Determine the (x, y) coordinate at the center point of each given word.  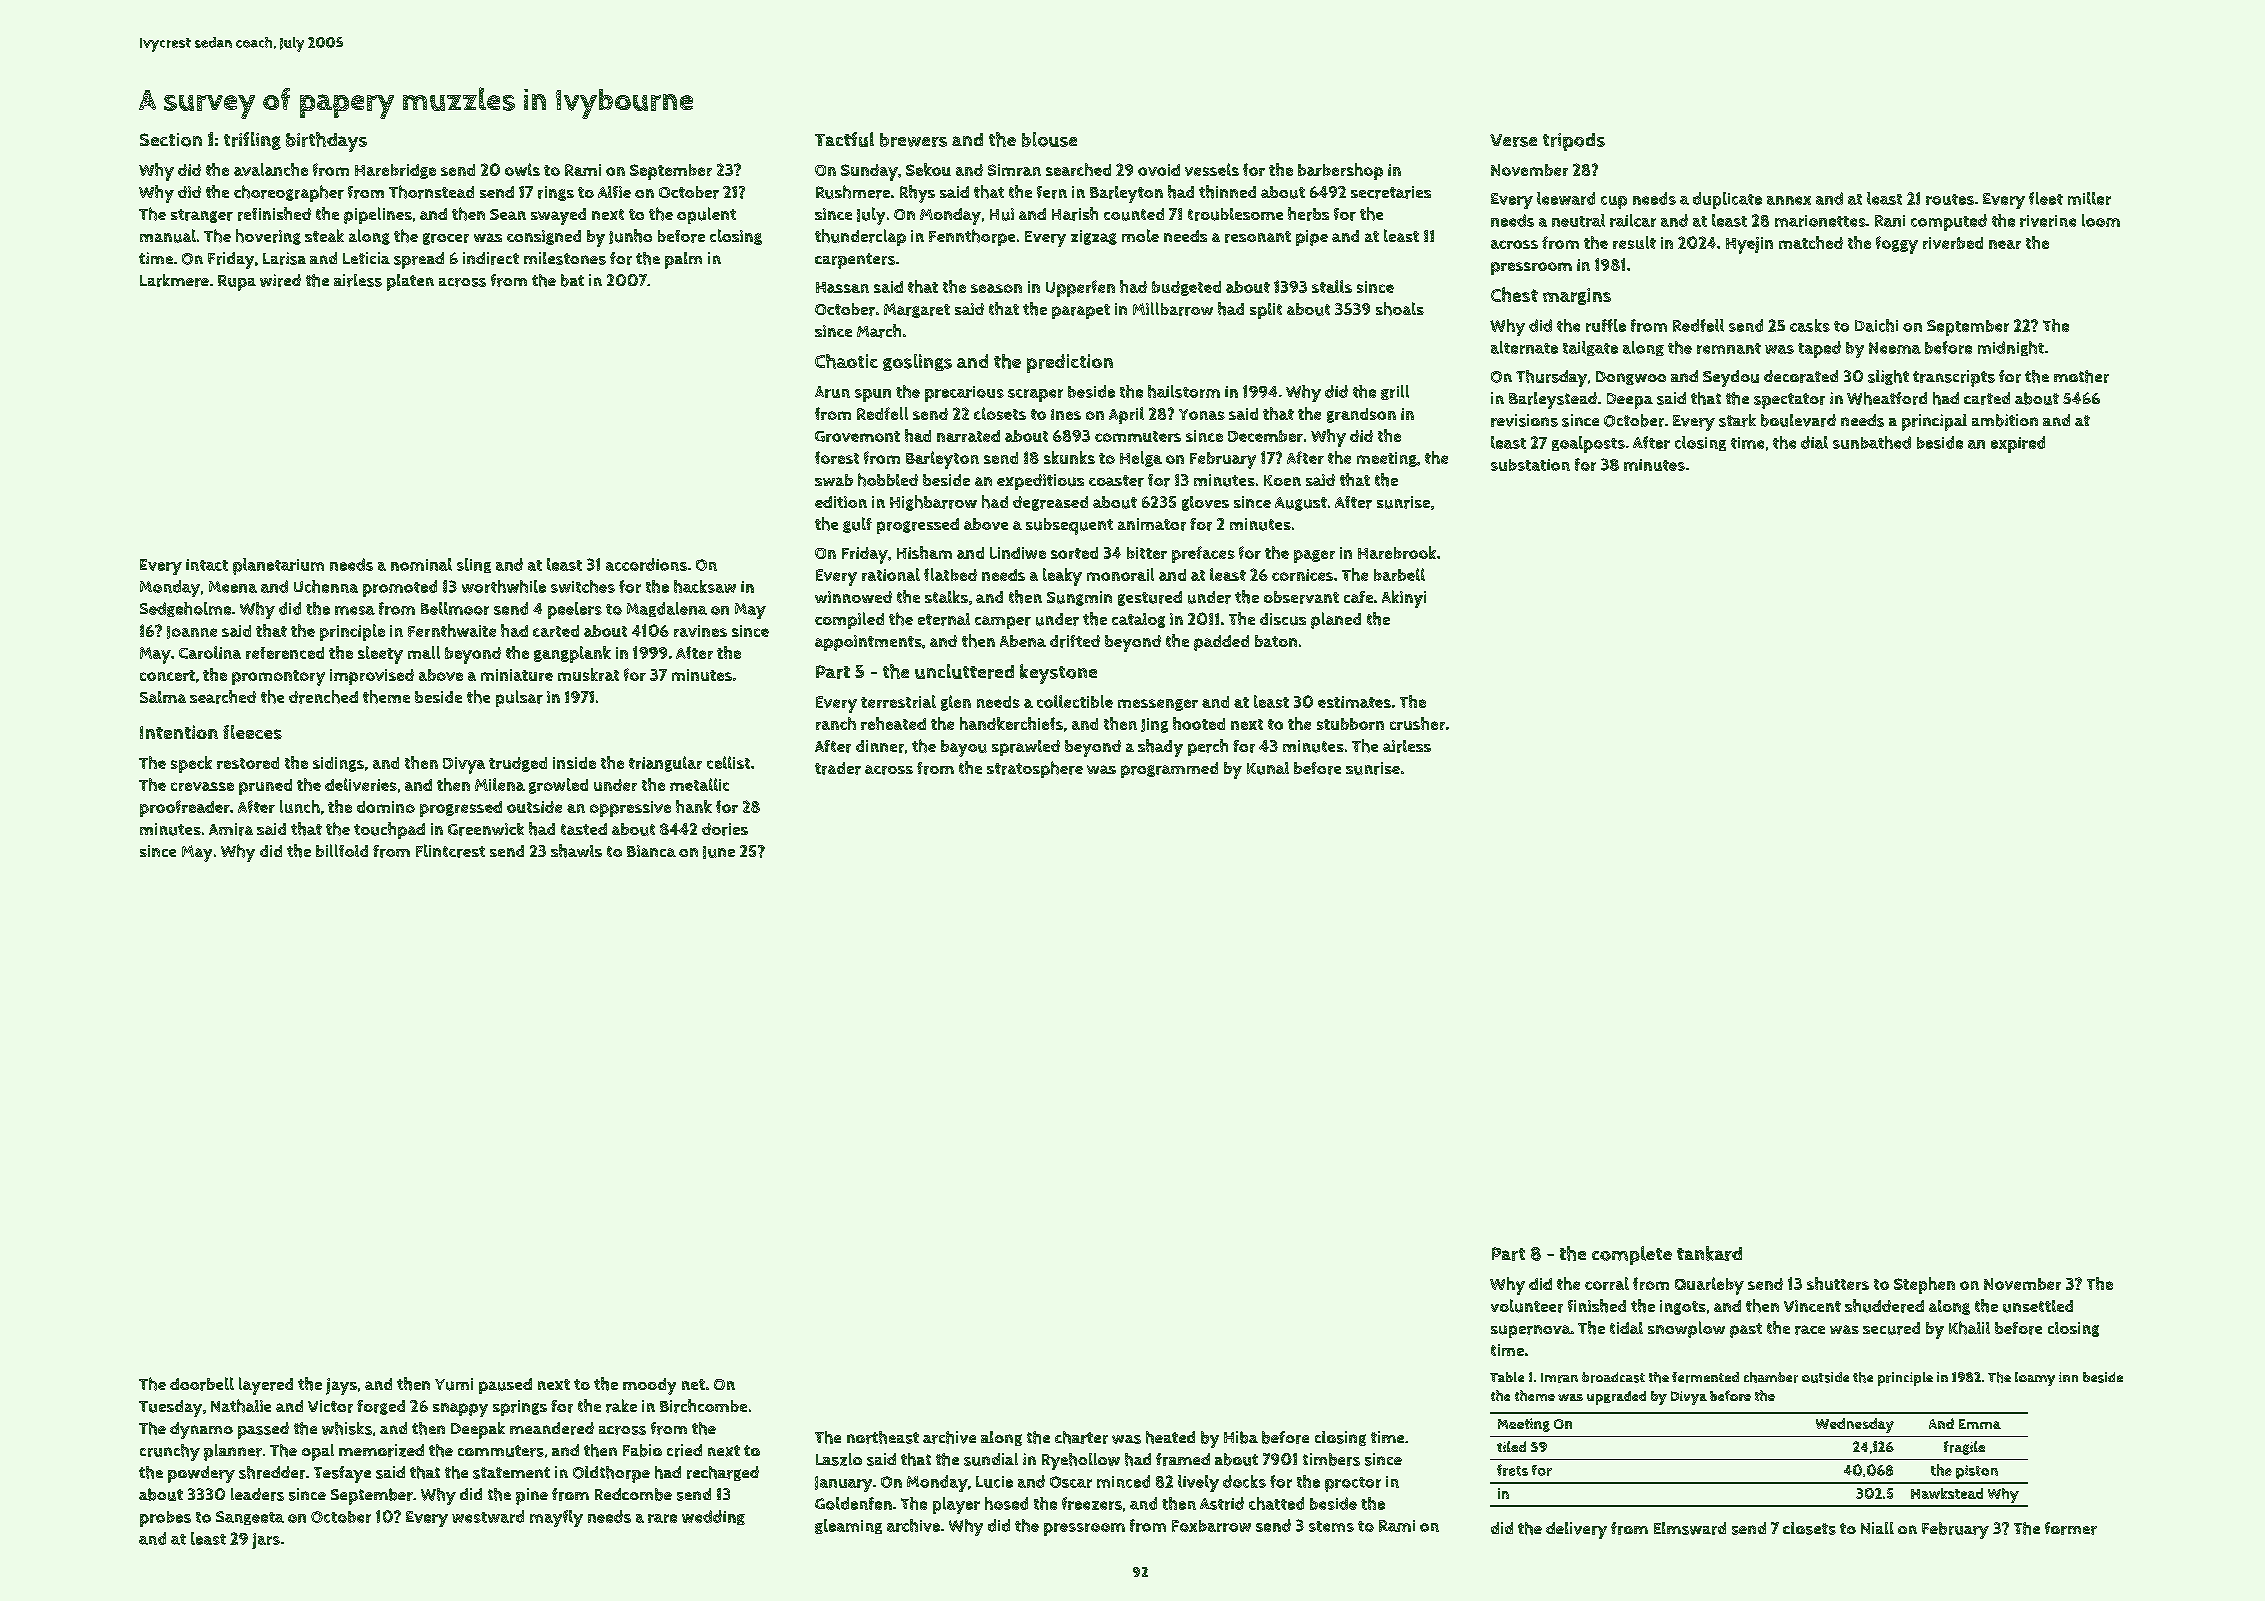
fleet (2046, 198)
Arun (832, 392)
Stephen (1924, 1285)
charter (1081, 1437)
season (996, 288)
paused (505, 1386)
